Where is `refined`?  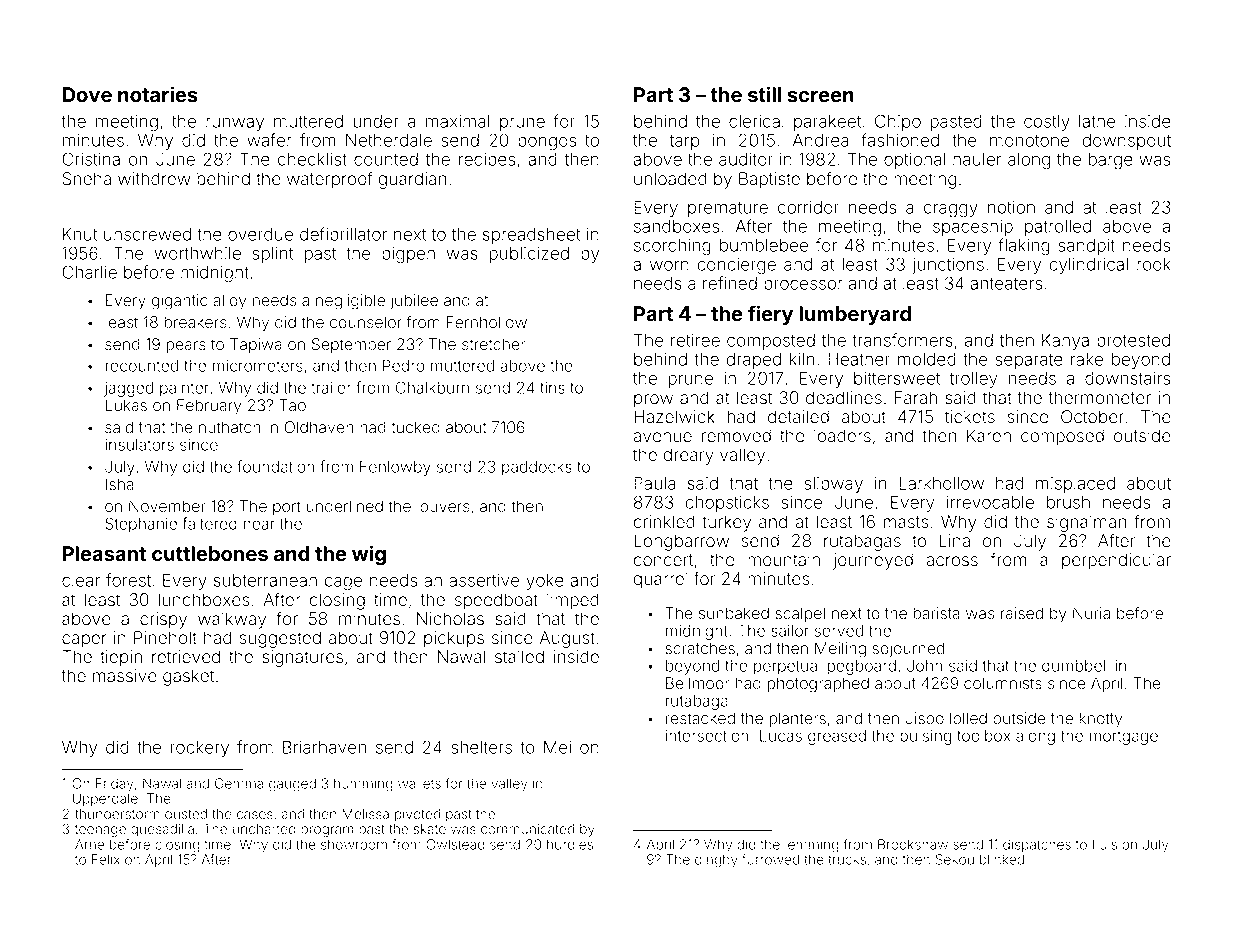
refined is located at coordinates (730, 283).
